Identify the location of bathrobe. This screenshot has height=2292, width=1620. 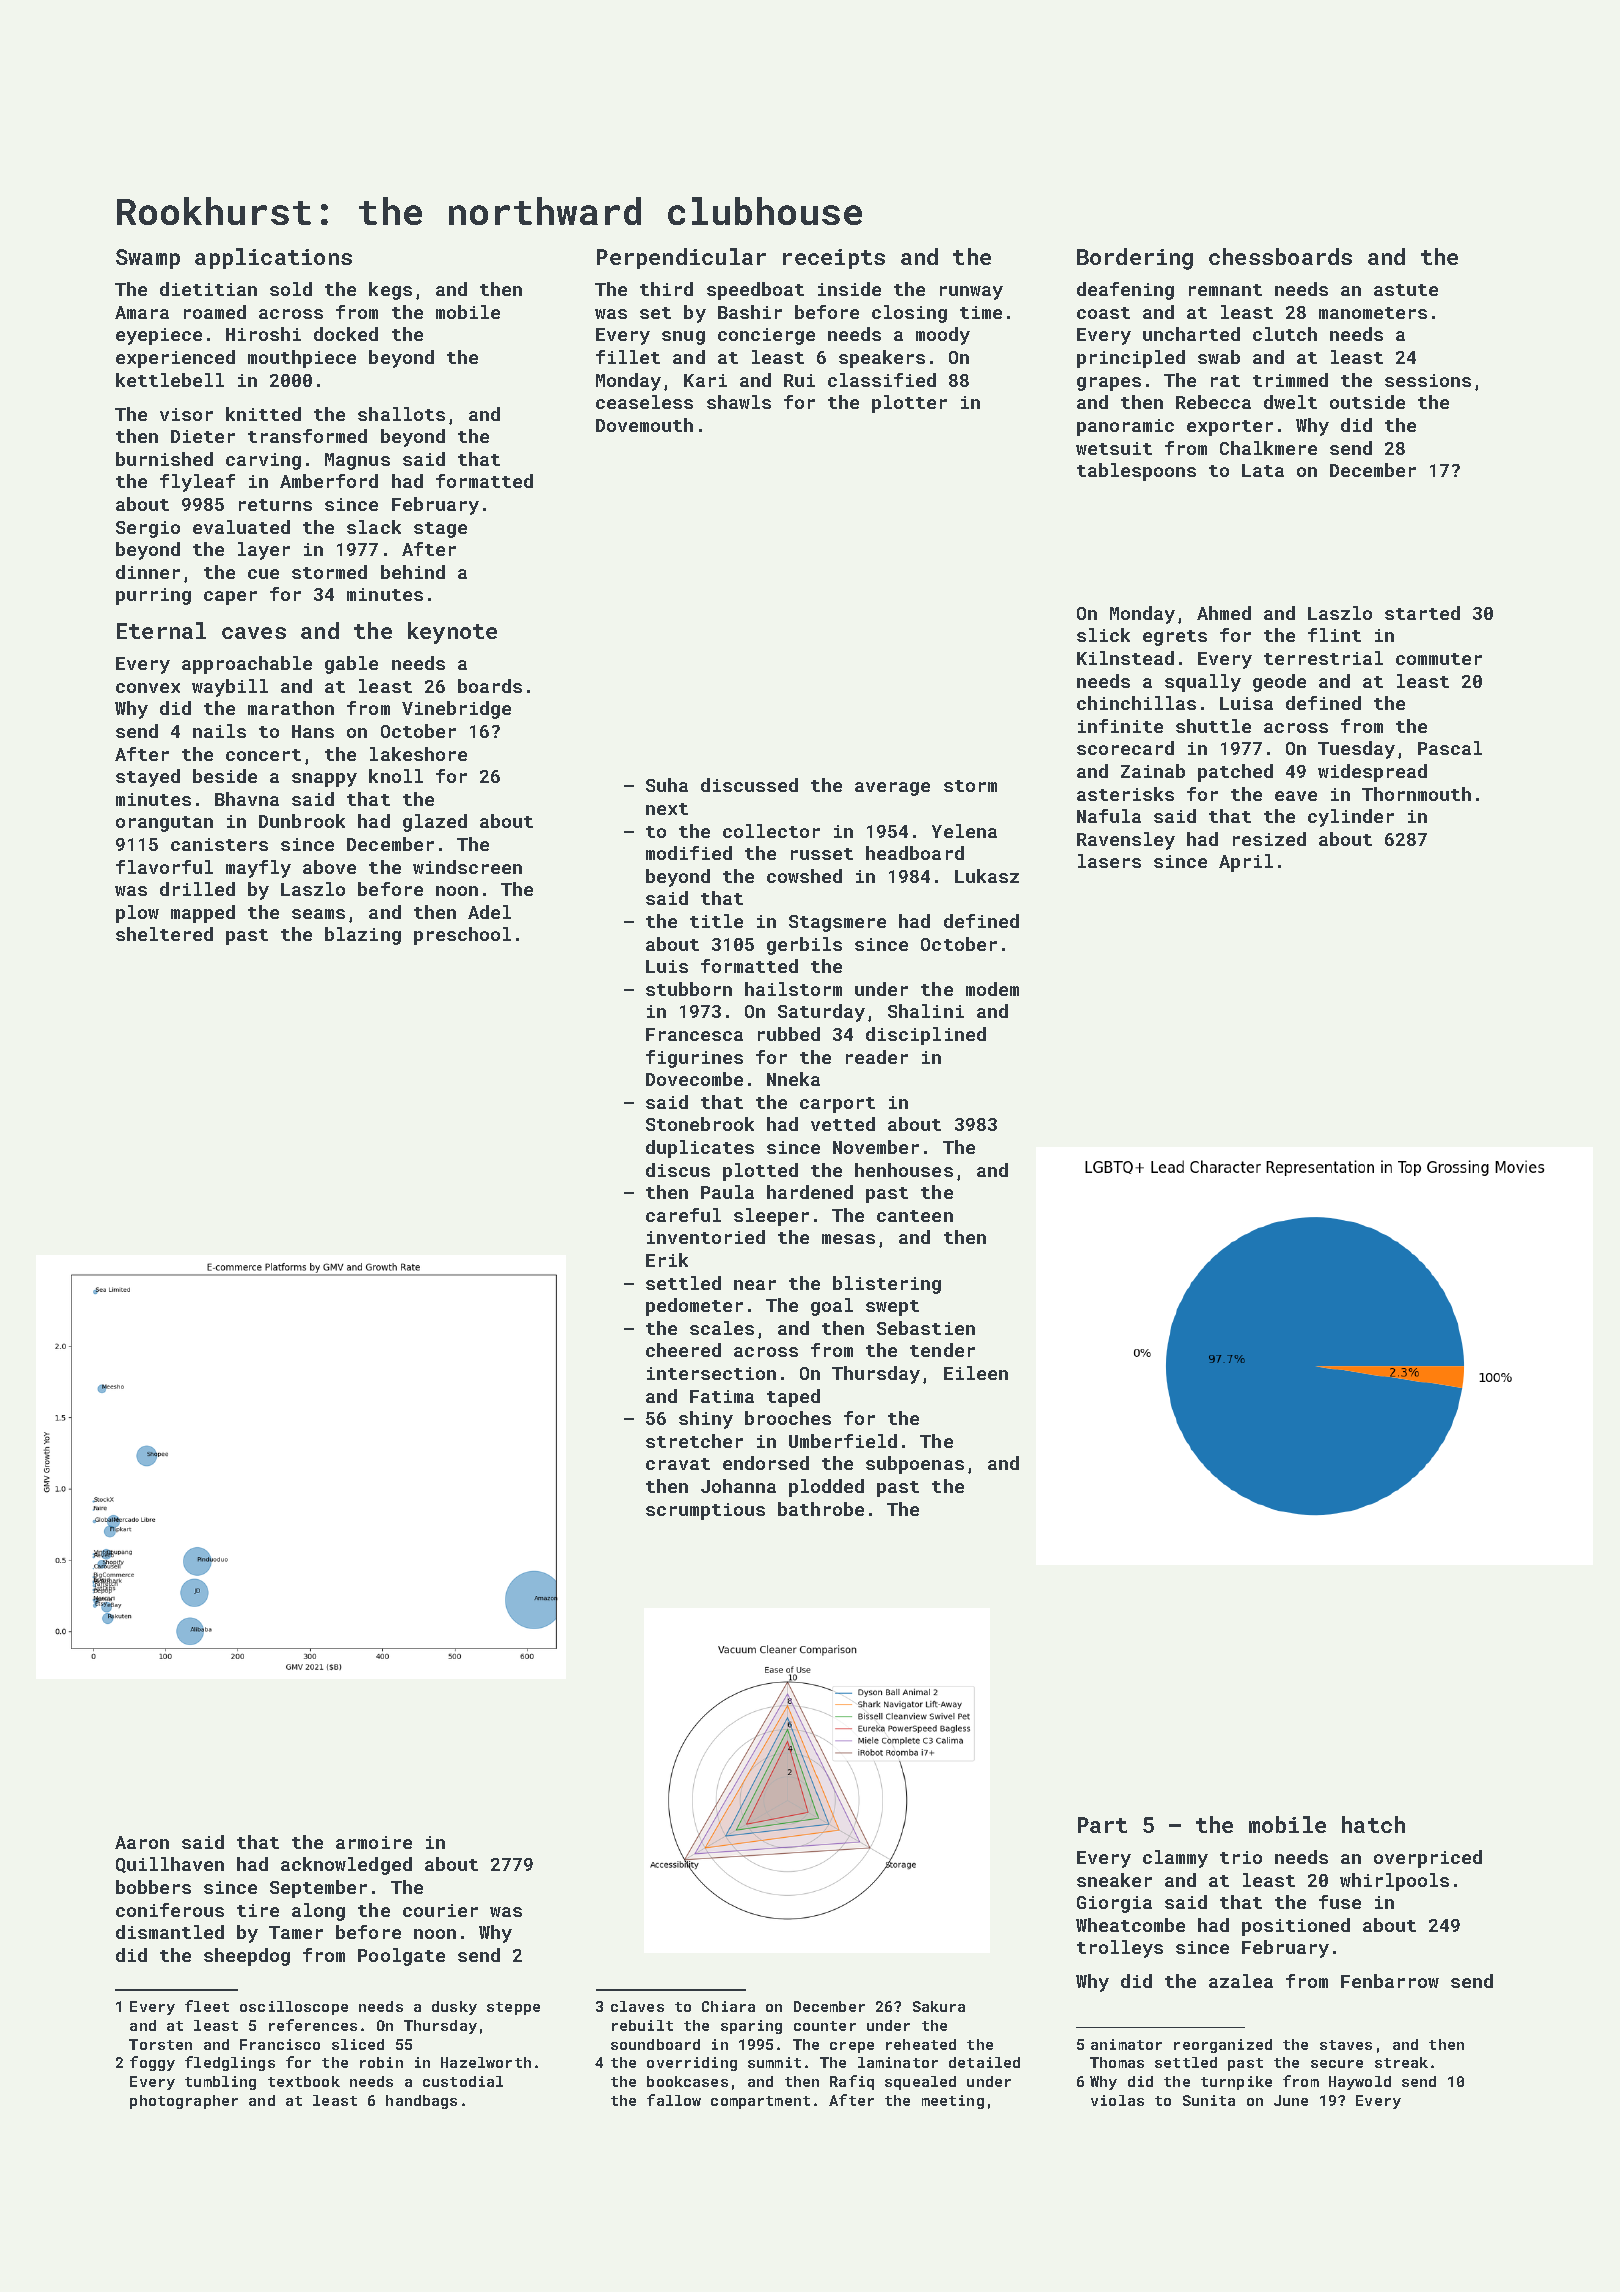
(821, 1509).
